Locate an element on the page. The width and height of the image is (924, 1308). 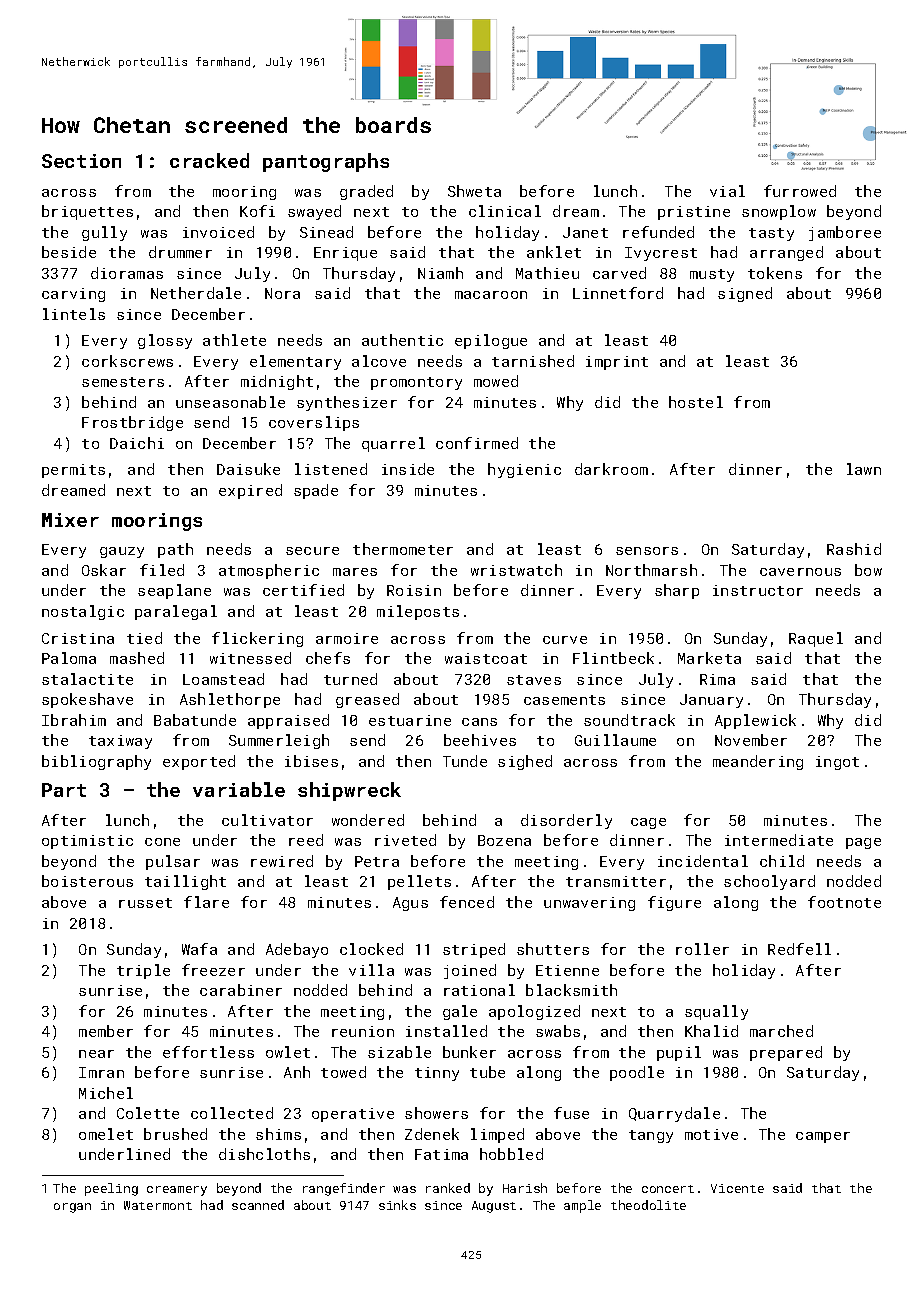
Marketa is located at coordinates (709, 658).
